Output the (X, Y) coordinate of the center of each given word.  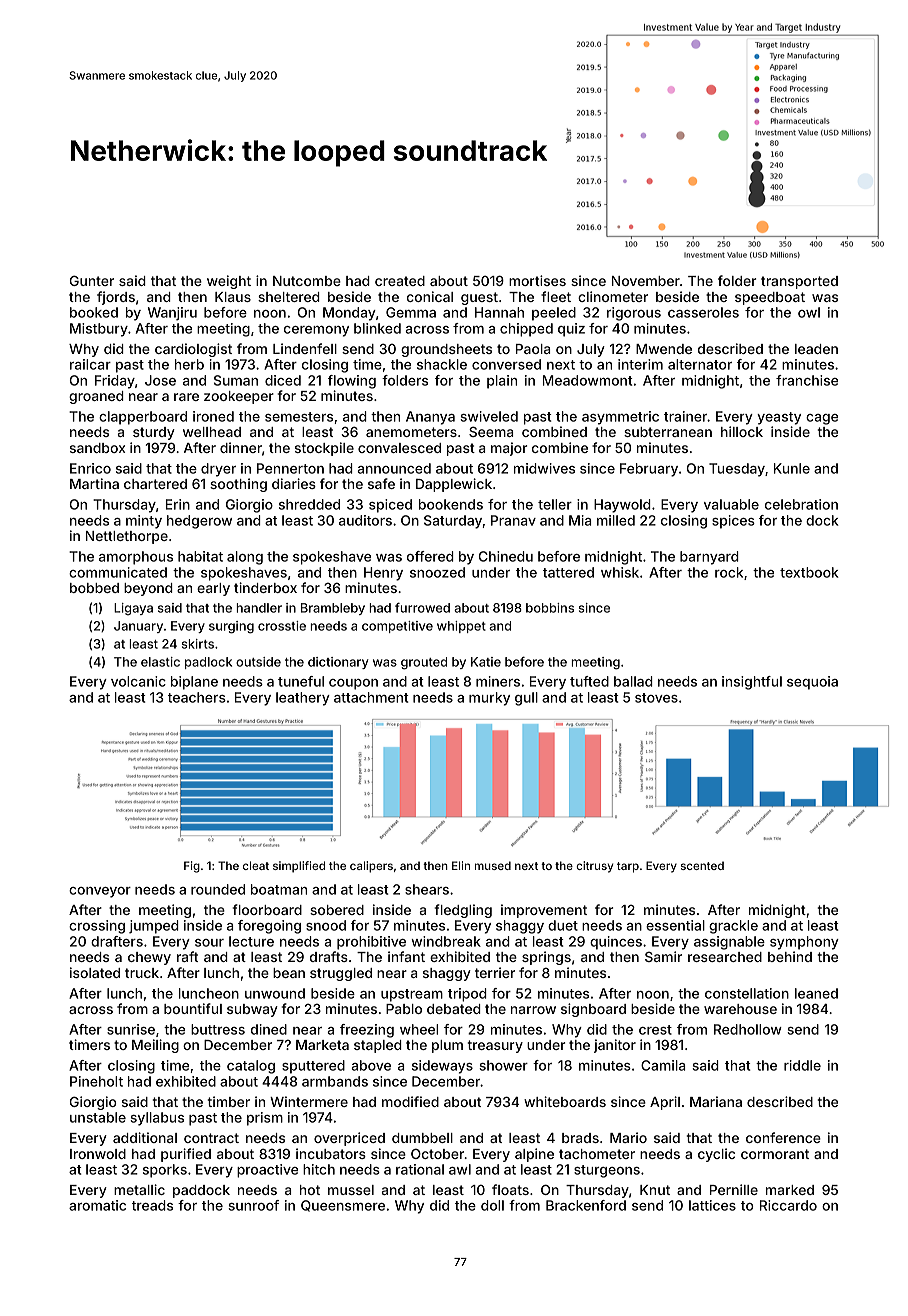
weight (229, 282)
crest (655, 1030)
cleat (256, 865)
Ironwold (98, 1154)
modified (410, 1101)
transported (799, 282)
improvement (544, 911)
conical (430, 296)
